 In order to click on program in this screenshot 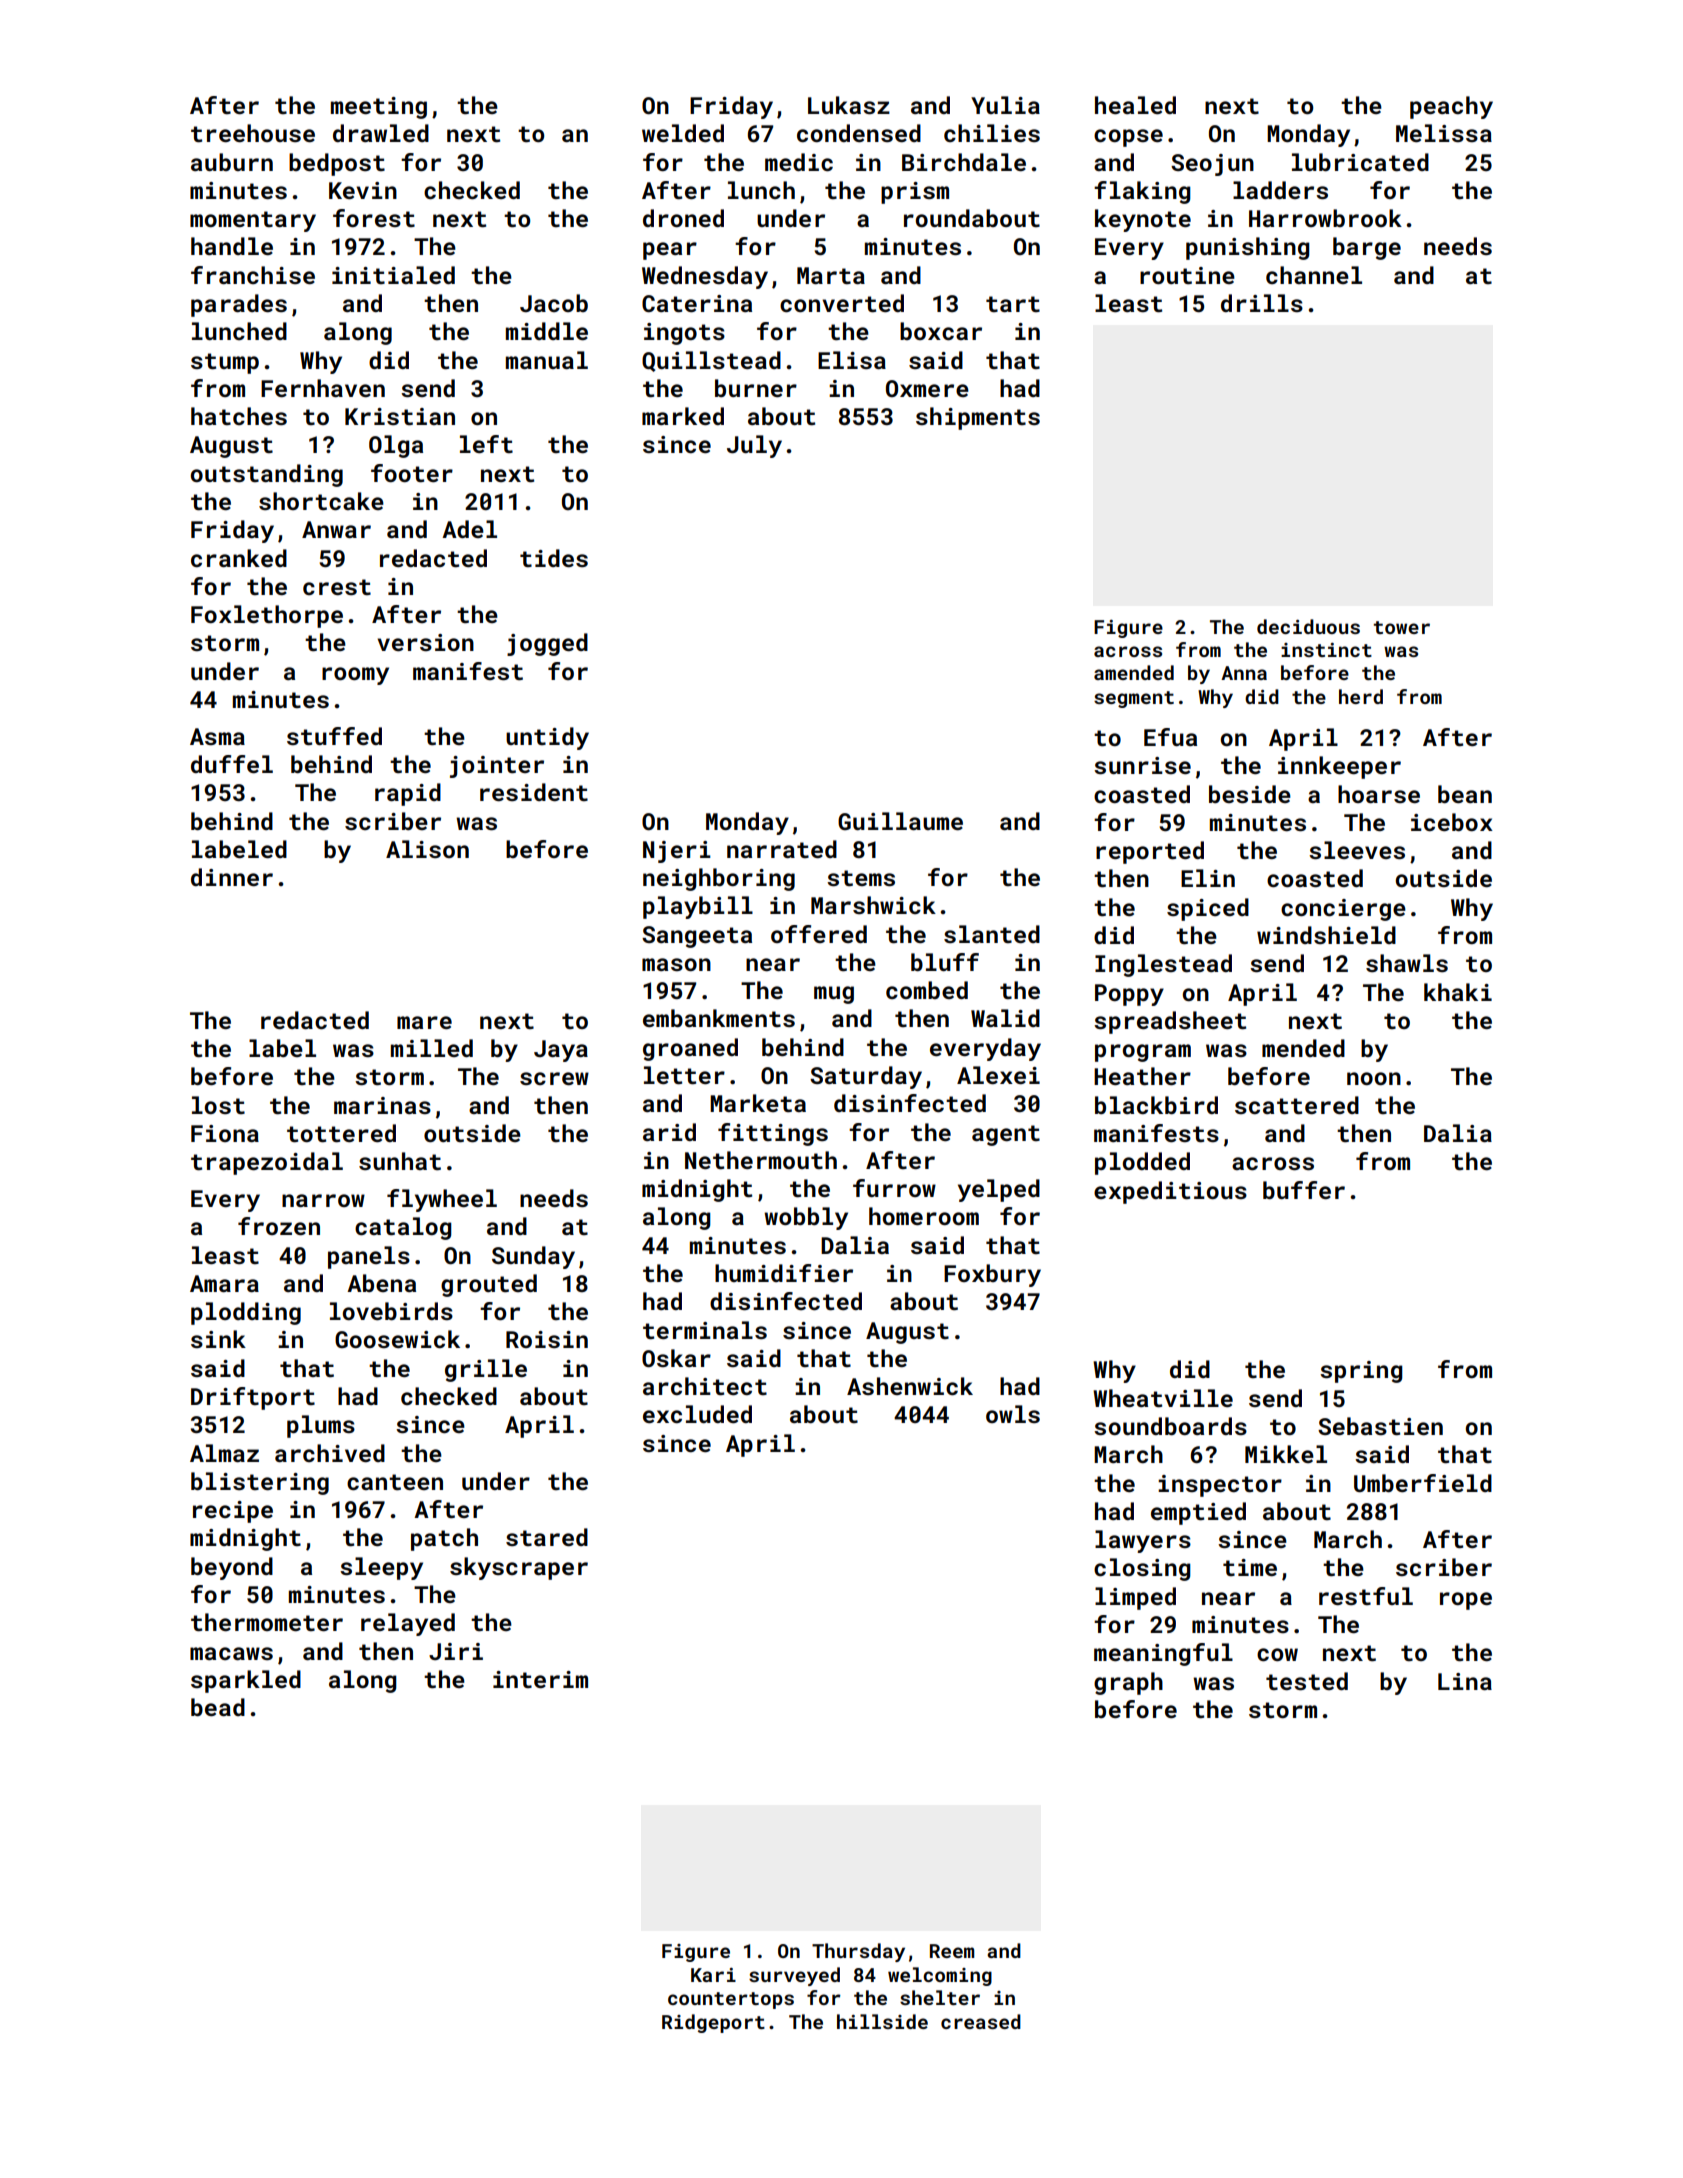, I will do `click(1143, 1053)`.
